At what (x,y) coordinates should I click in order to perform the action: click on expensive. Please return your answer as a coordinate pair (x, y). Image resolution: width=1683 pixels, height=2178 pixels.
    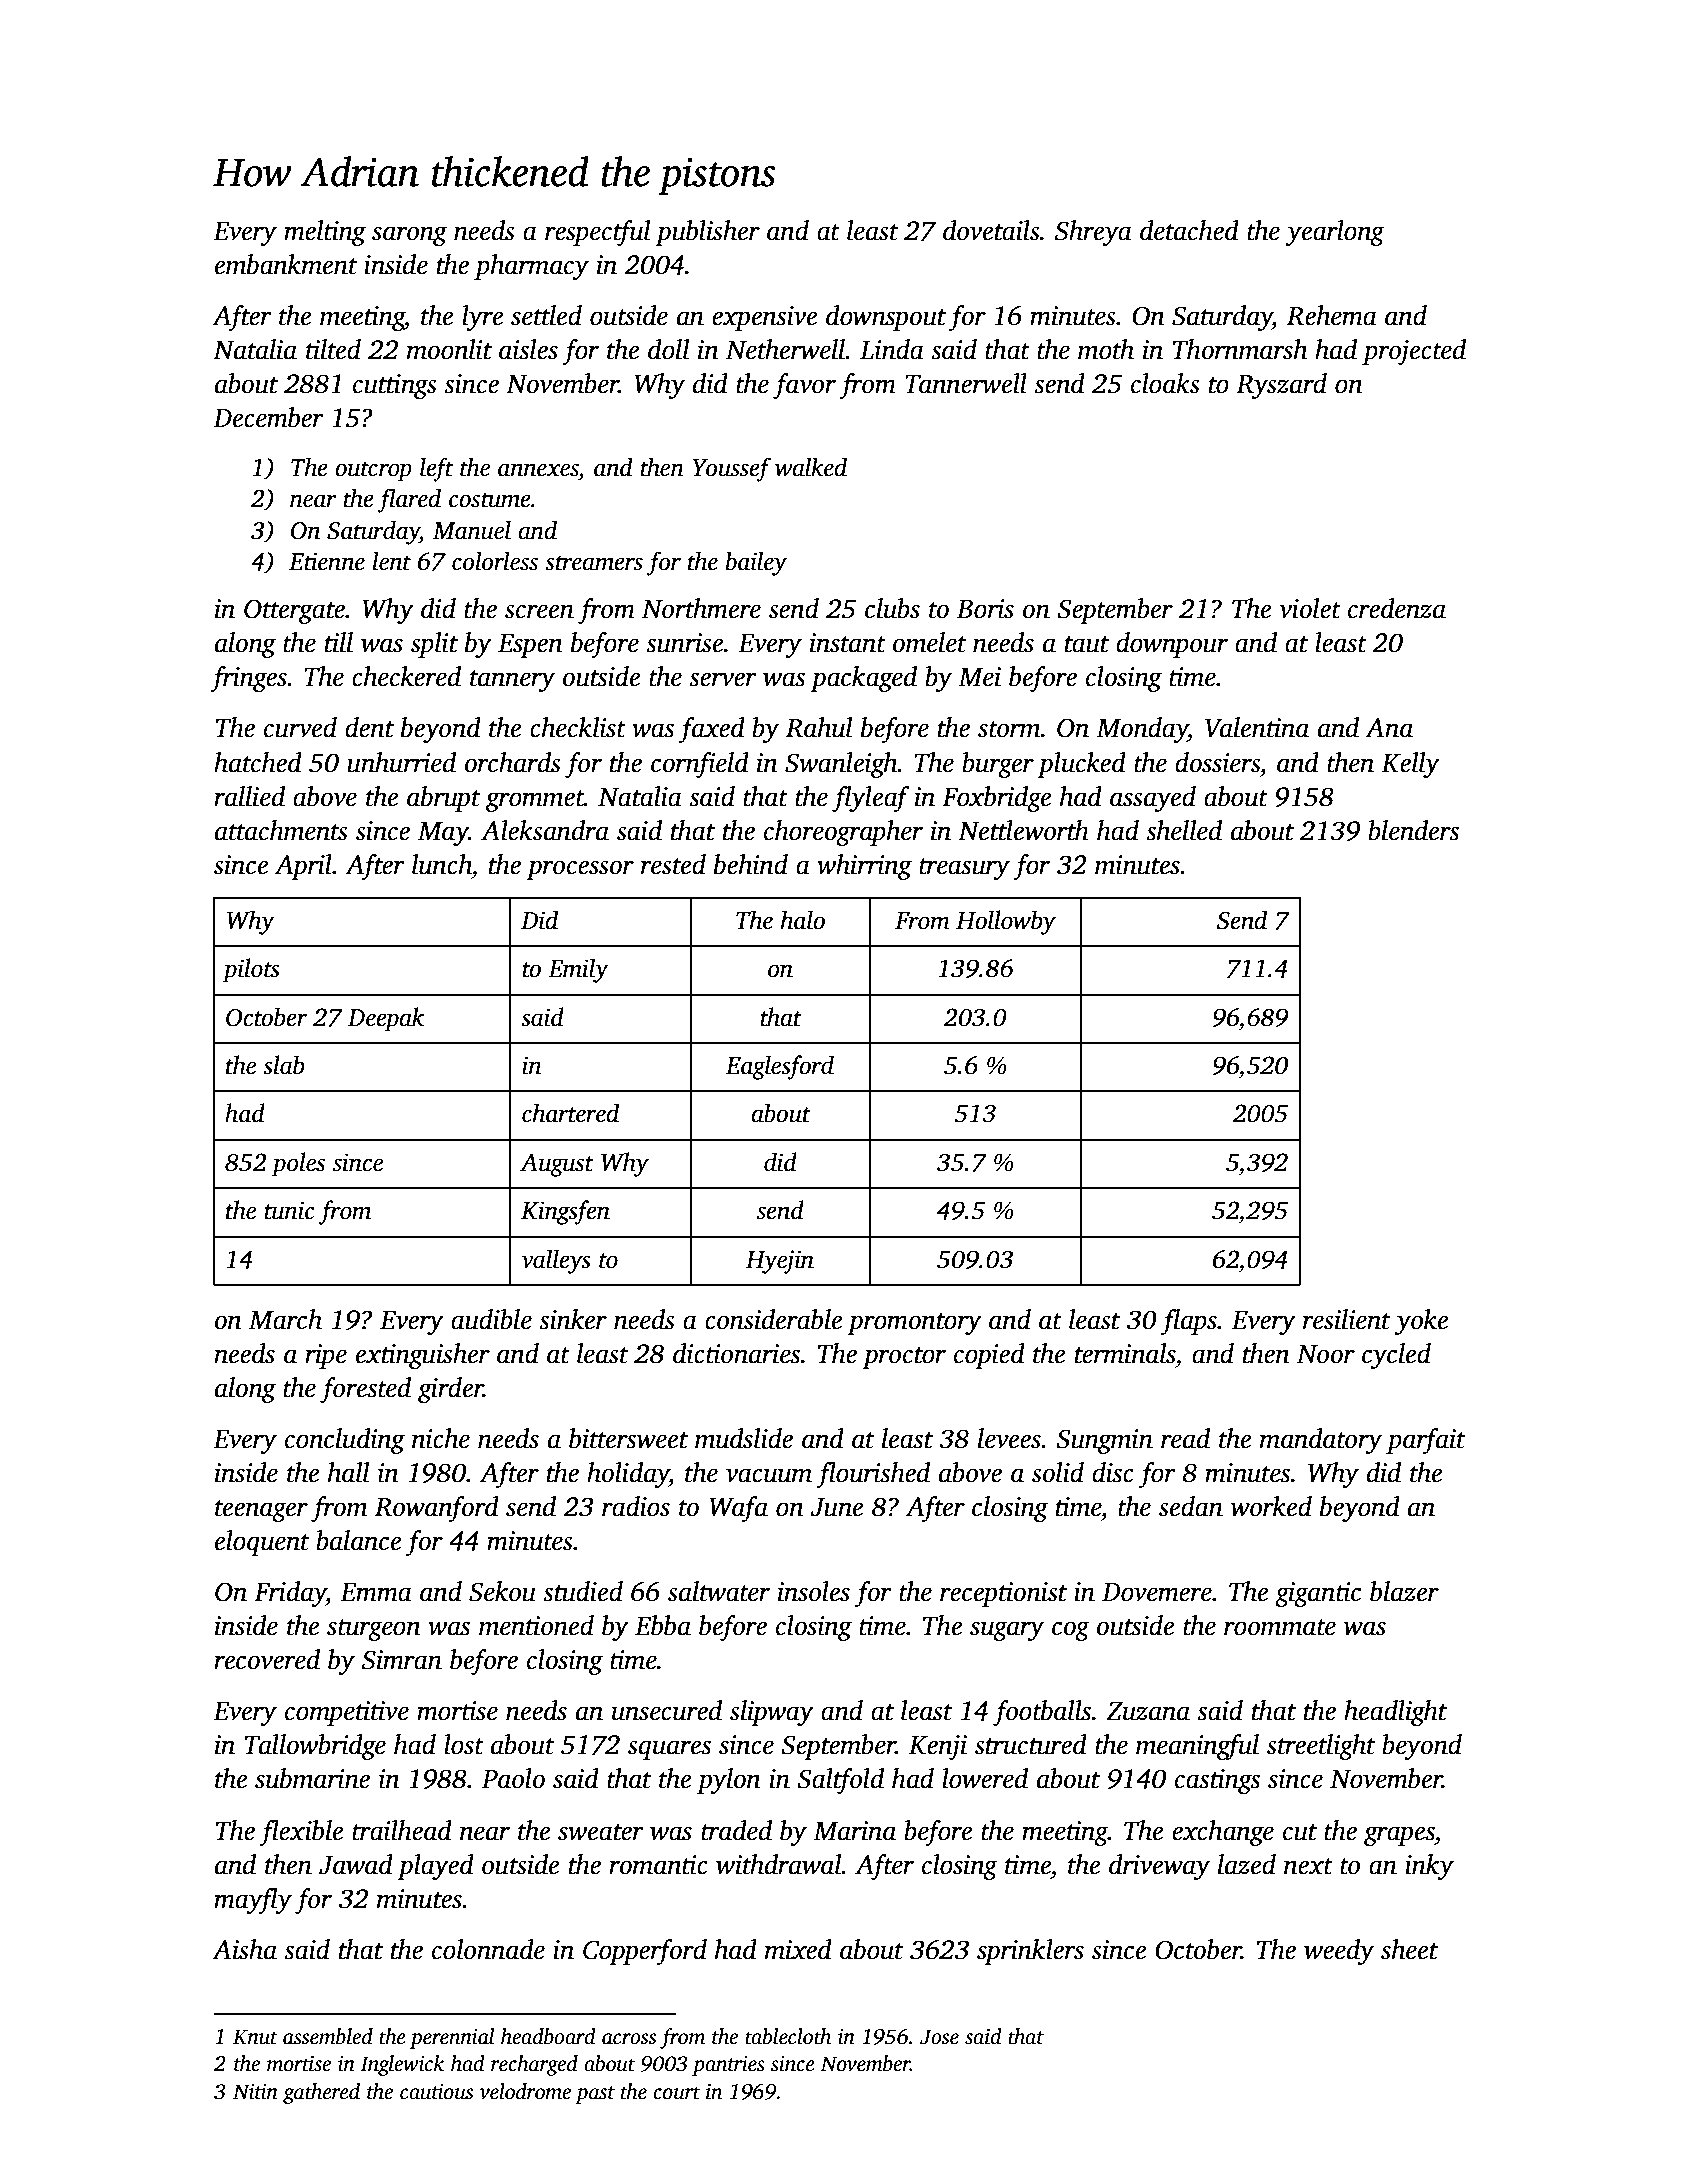
    Looking at the image, I should click on (765, 318).
